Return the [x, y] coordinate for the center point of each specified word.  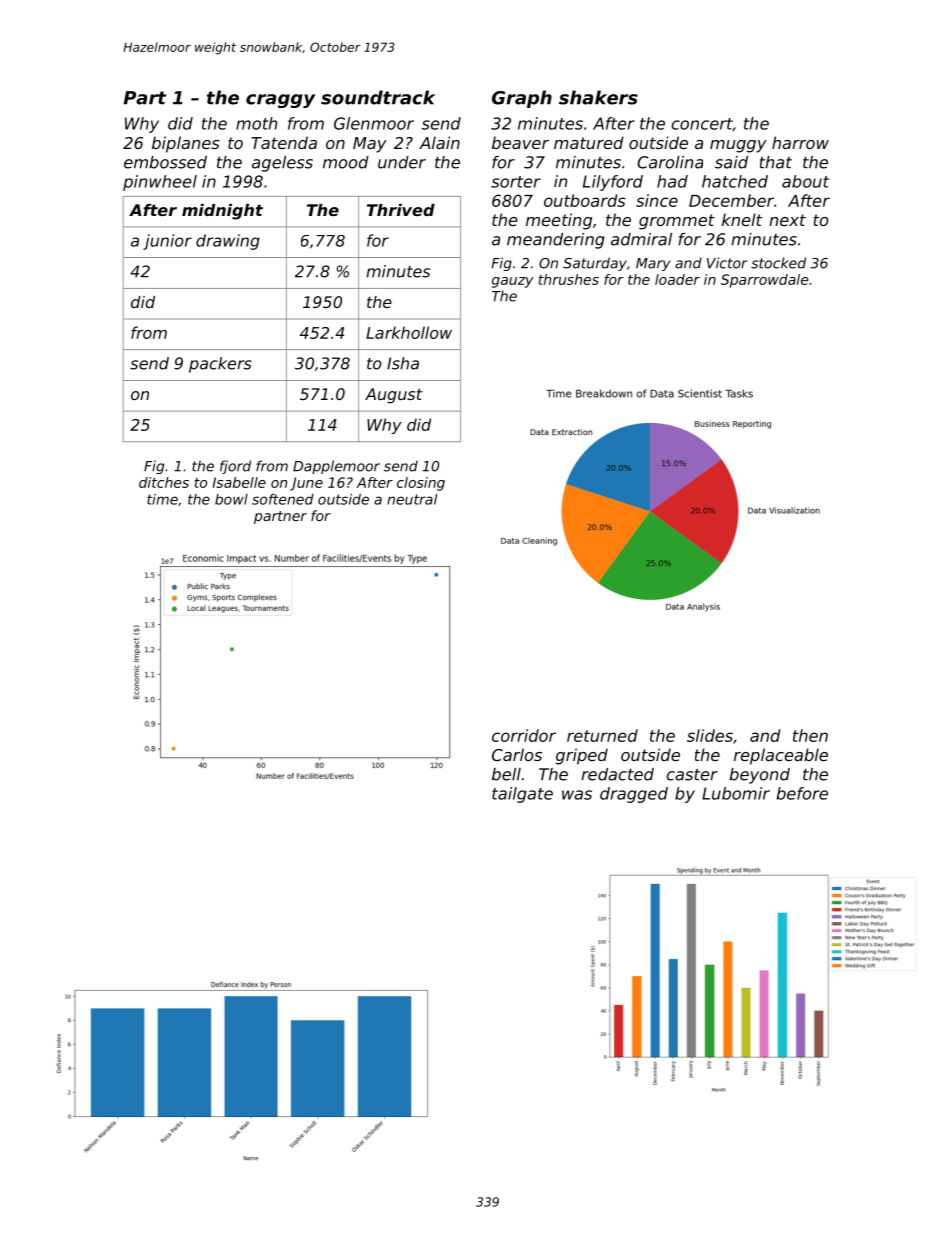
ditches [164, 482]
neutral [412, 499]
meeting [559, 221]
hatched [735, 181]
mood [346, 162]
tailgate [522, 795]
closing [421, 484]
